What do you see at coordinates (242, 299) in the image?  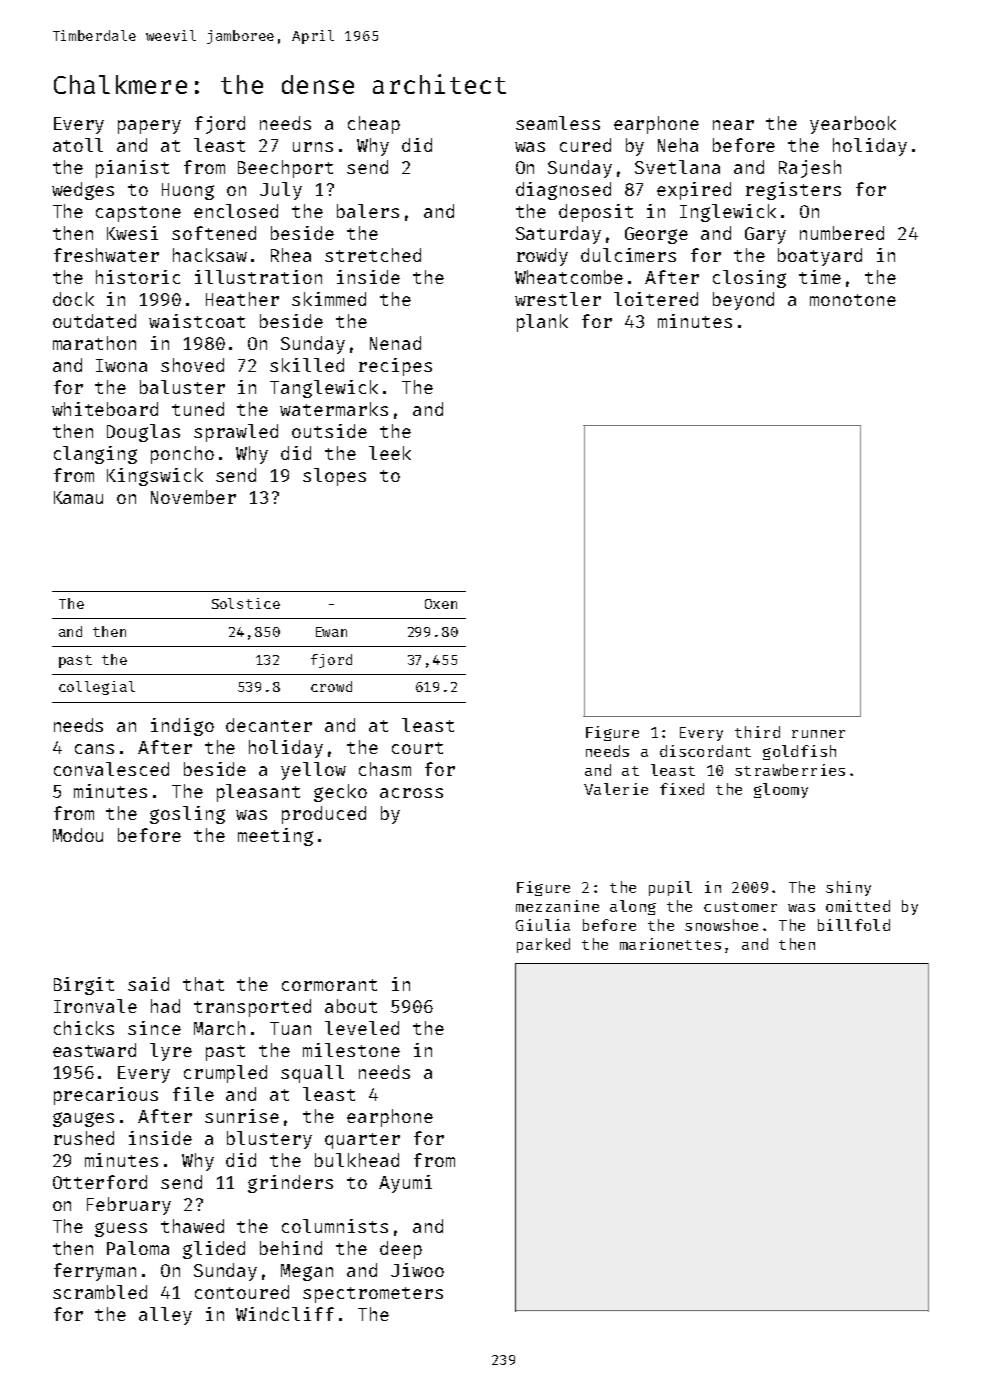 I see `Heather` at bounding box center [242, 299].
